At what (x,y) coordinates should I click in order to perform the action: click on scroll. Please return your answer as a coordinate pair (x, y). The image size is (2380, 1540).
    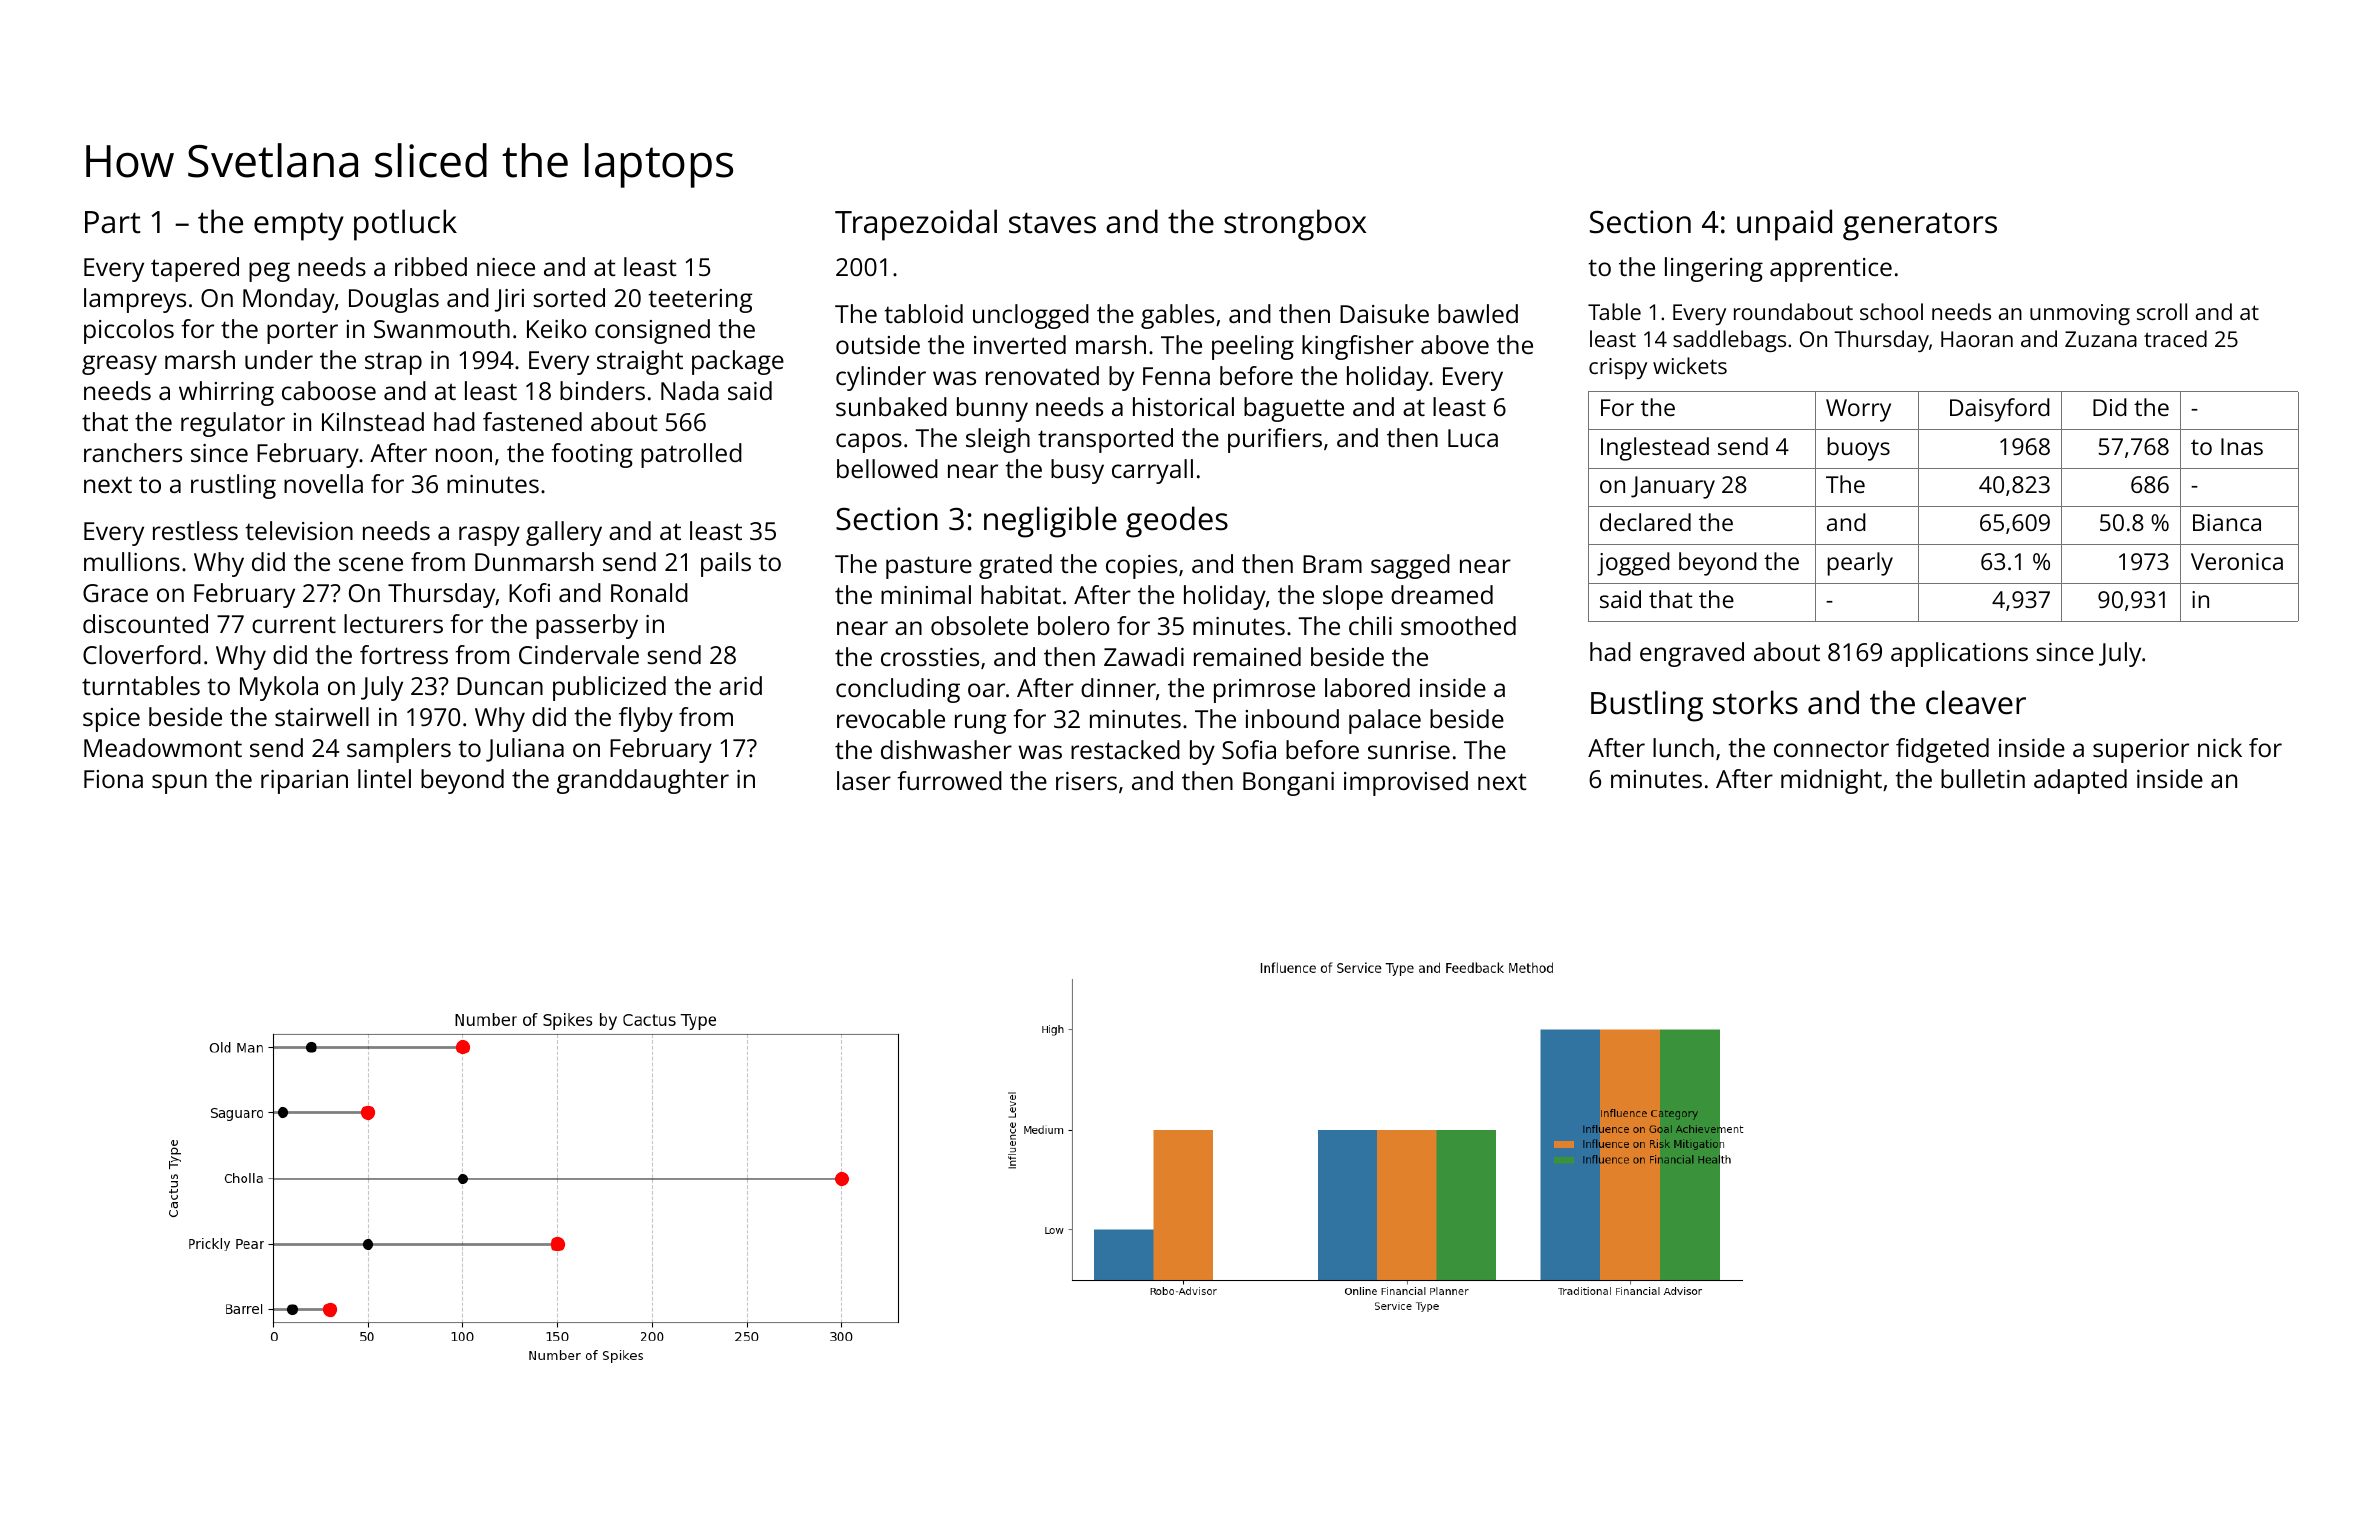
    Looking at the image, I should click on (2162, 311).
